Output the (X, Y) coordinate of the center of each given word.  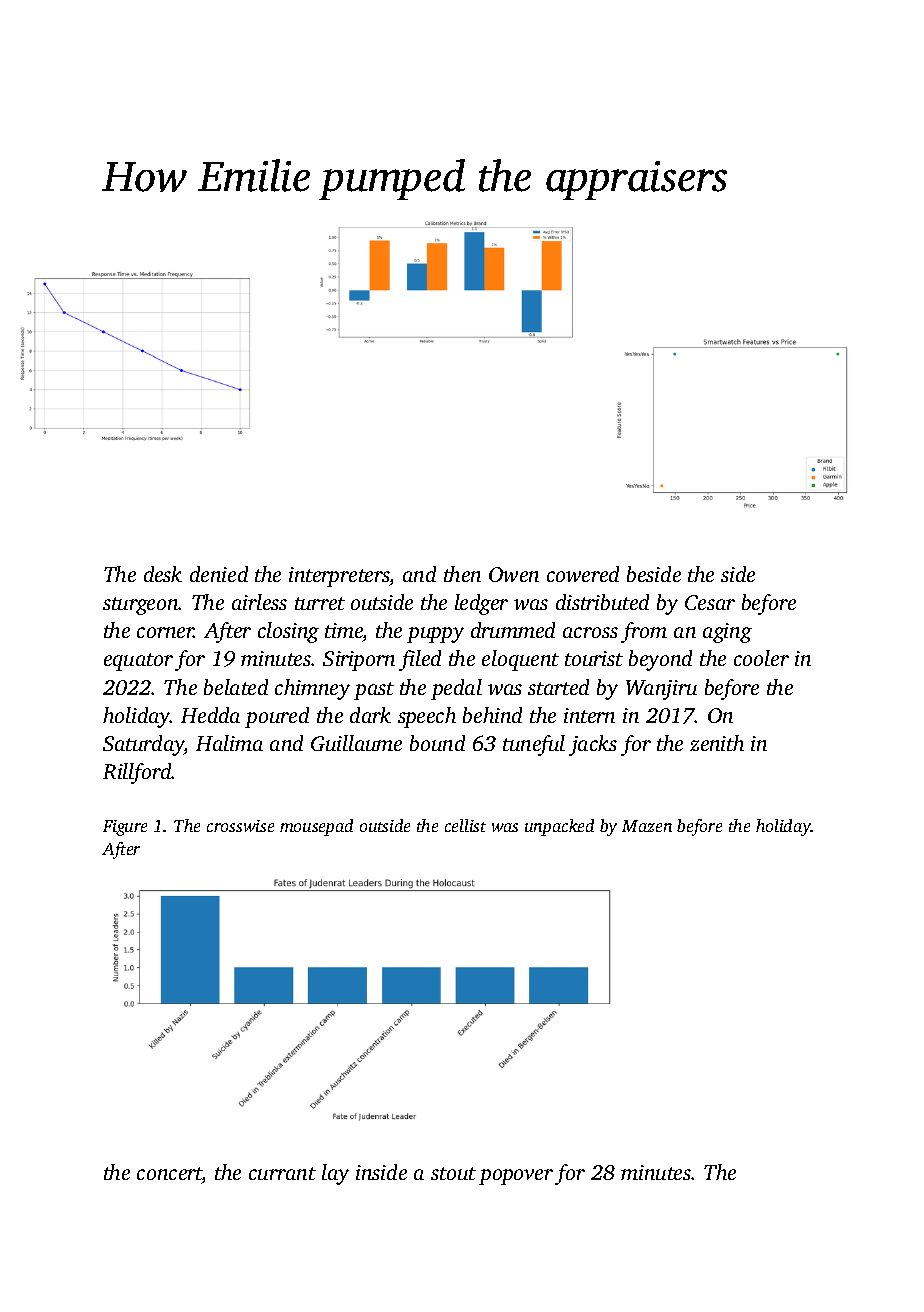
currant (282, 1173)
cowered (583, 574)
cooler (761, 658)
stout (453, 1173)
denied (219, 574)
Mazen (647, 826)
